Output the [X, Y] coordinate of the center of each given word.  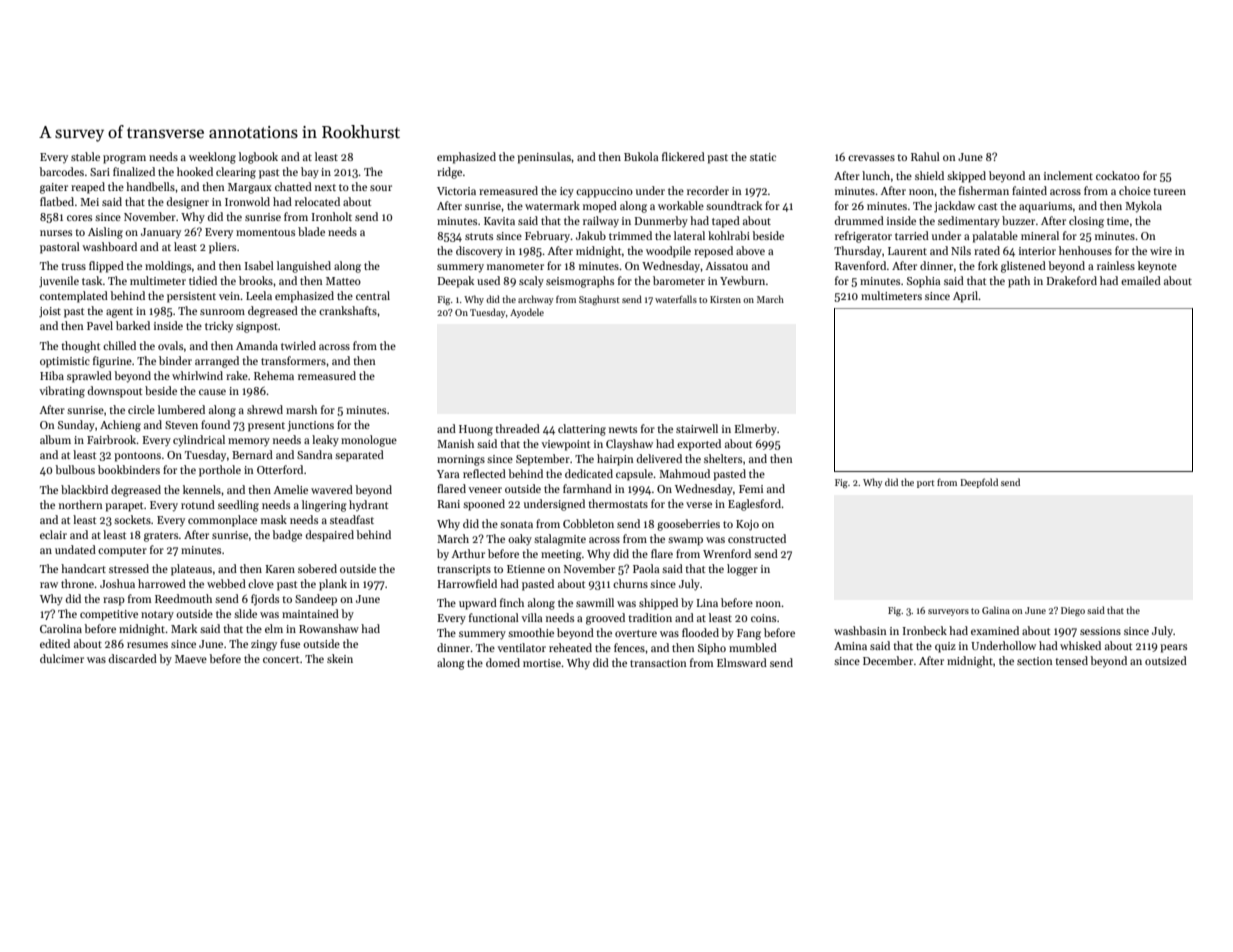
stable [85, 156]
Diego [1073, 611]
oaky [520, 540]
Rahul [925, 156]
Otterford [280, 469]
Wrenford [727, 553]
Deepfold [979, 483]
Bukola [641, 156]
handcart [83, 568]
